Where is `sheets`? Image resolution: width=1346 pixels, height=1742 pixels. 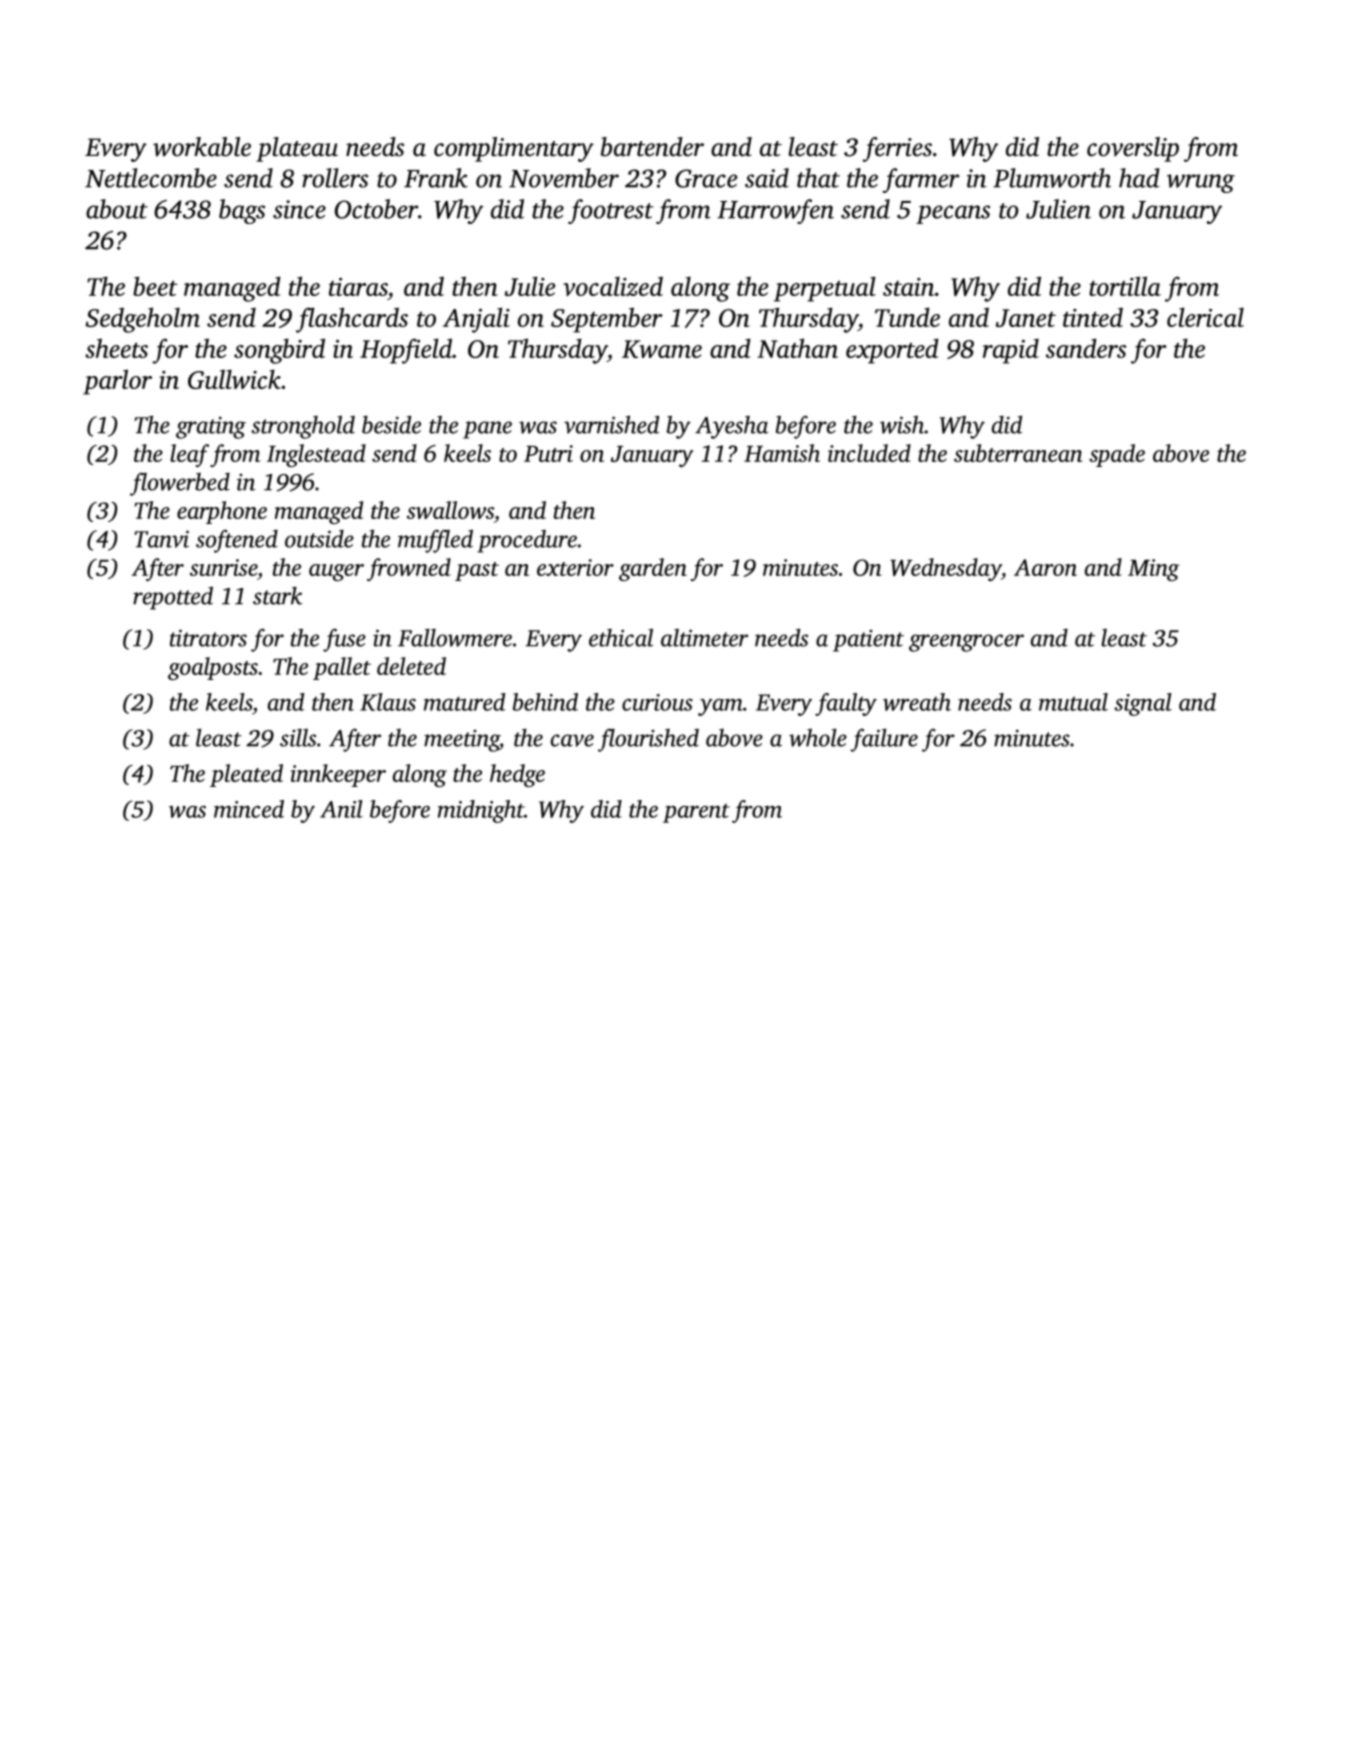
sheets is located at coordinates (116, 348).
